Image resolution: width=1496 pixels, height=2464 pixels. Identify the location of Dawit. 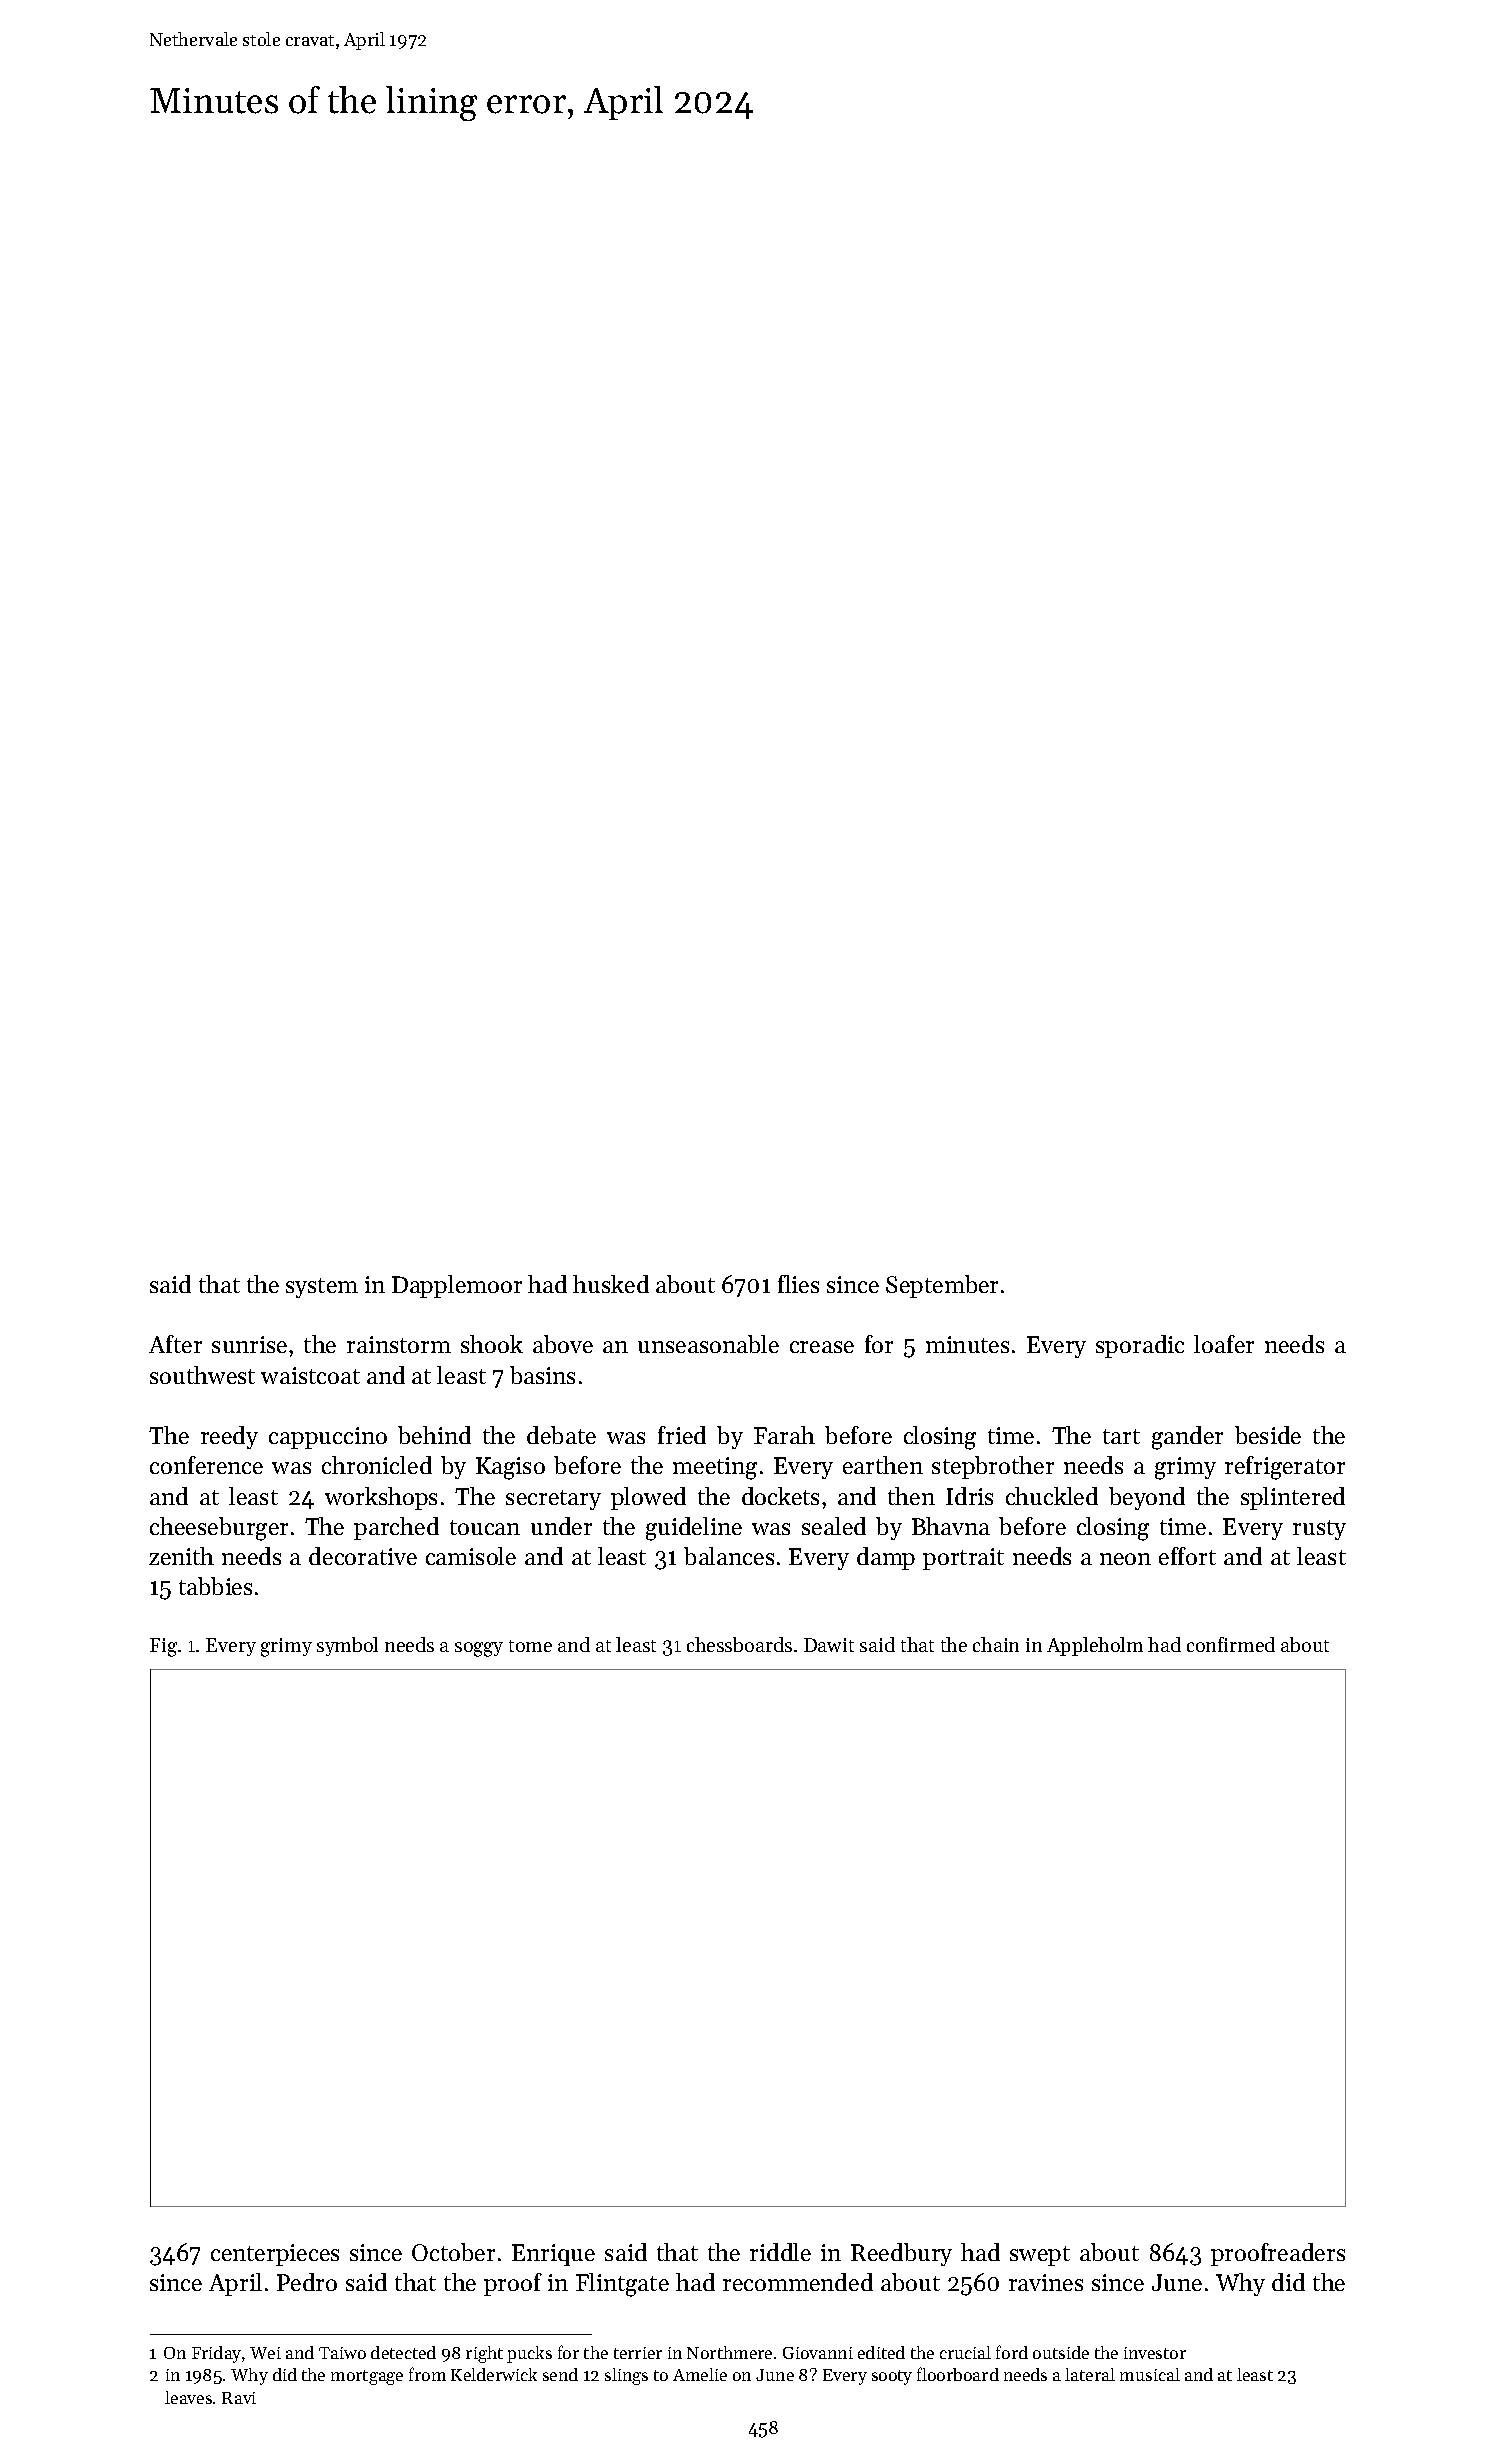
(829, 1645).
